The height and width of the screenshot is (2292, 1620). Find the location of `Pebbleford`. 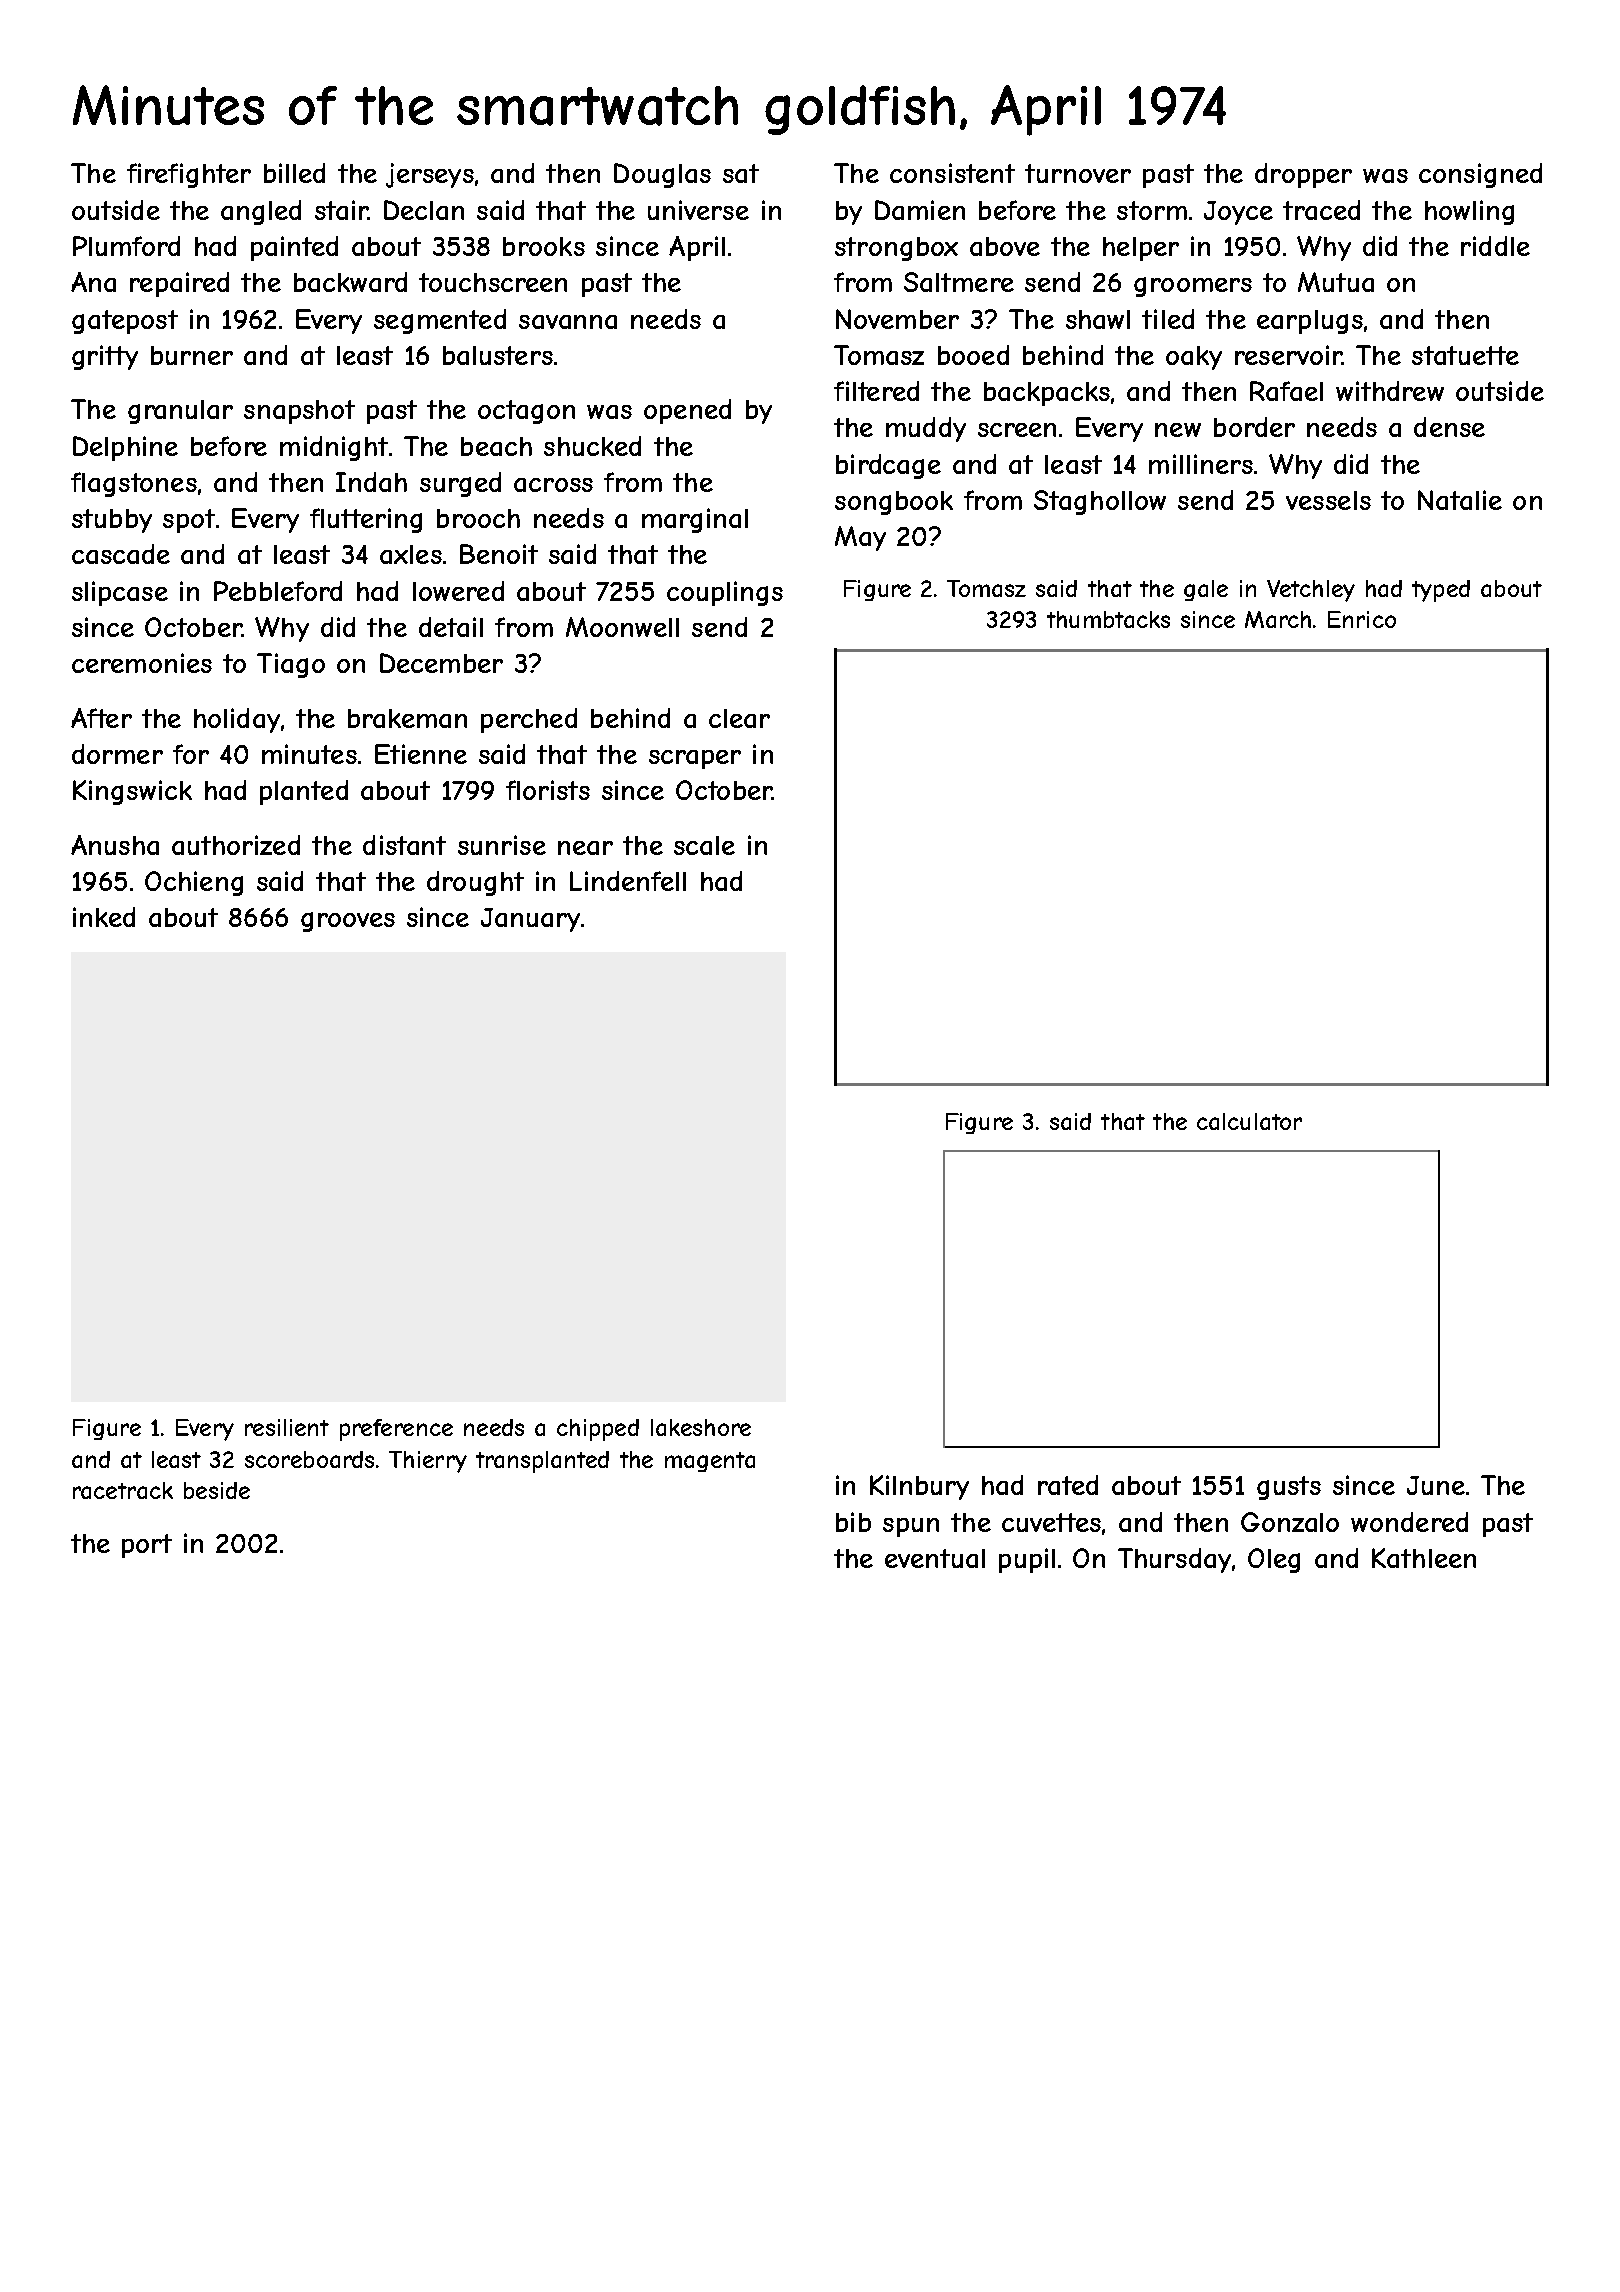

Pebbleford is located at coordinates (278, 591).
